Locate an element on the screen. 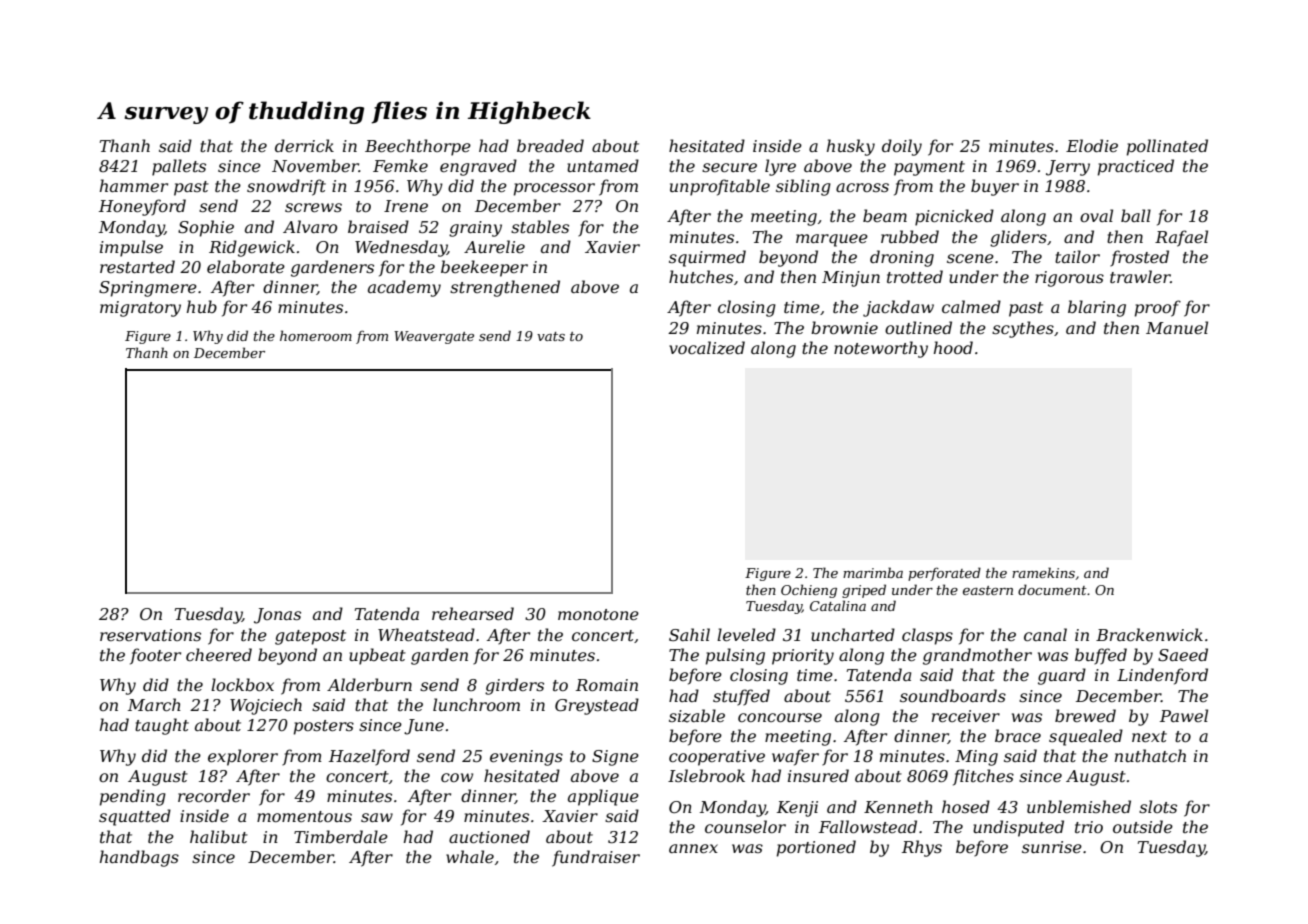 This screenshot has width=1308, height=924. fundraiser is located at coordinates (596, 858).
